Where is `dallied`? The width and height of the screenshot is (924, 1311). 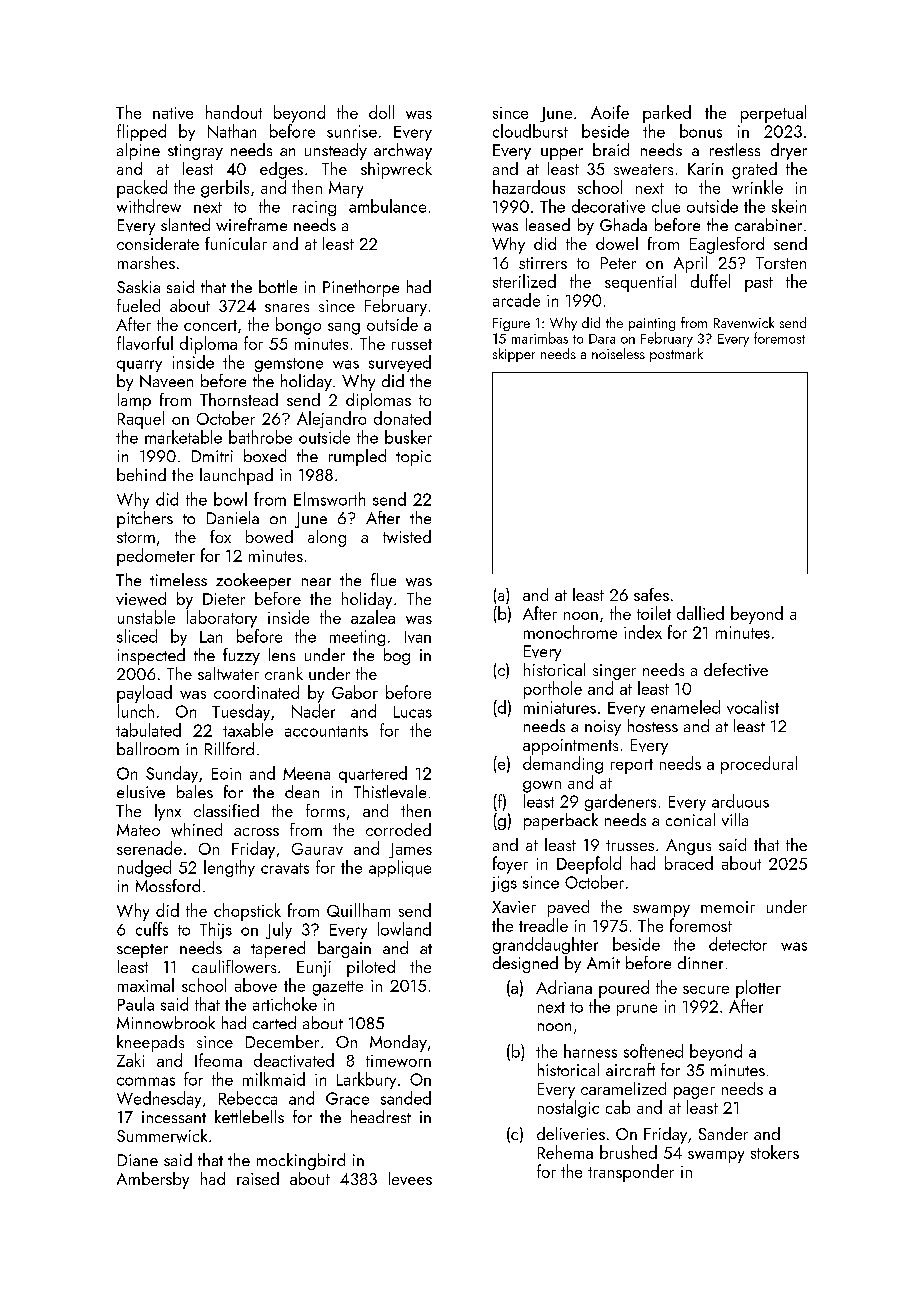
dallied is located at coordinates (700, 613).
